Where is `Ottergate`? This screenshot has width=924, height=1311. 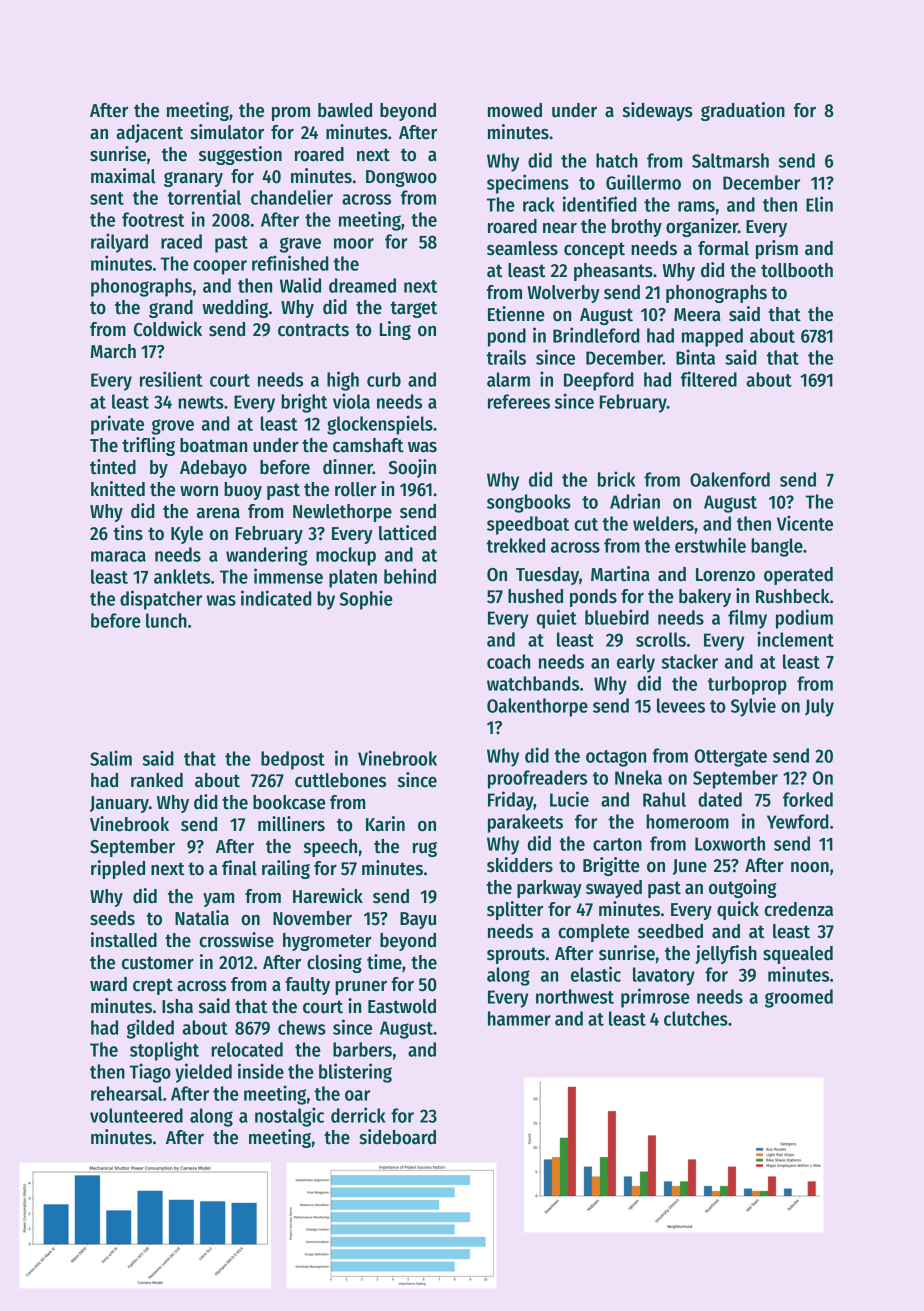 Ottergate is located at coordinates (730, 758).
